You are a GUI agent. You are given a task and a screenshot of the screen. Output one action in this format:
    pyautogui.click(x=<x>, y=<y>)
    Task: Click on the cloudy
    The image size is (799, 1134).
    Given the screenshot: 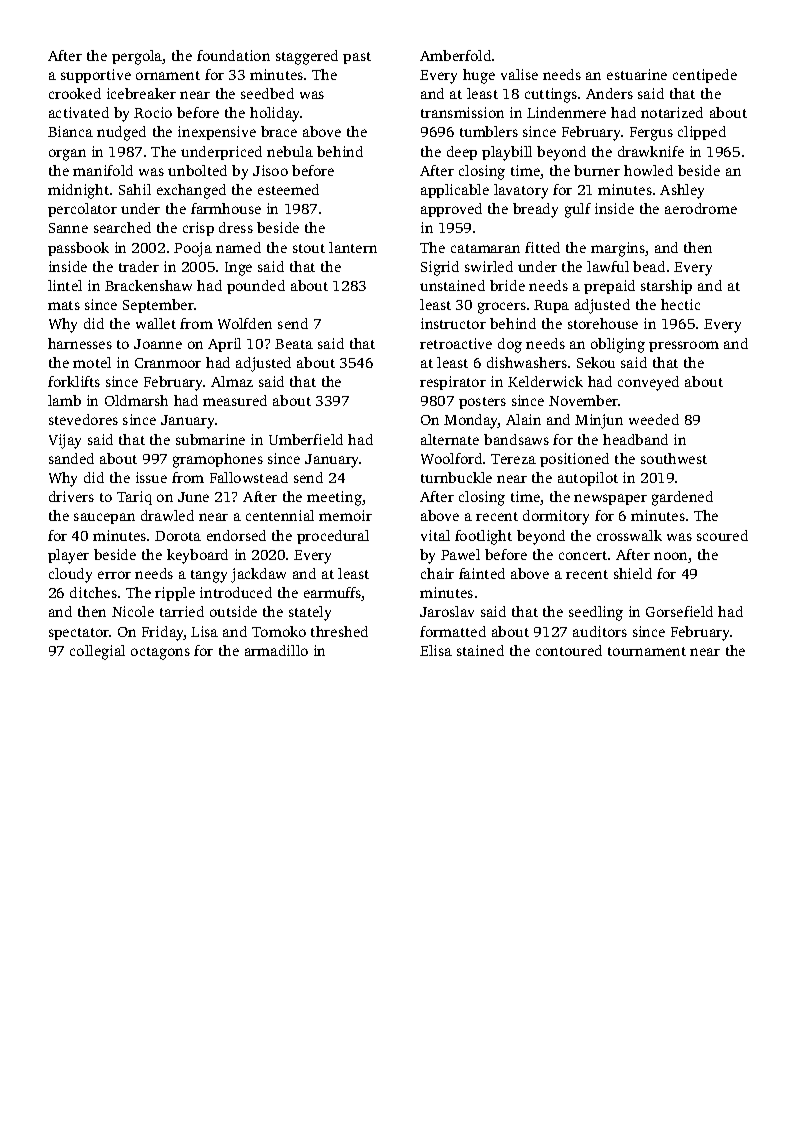 What is the action you would take?
    pyautogui.click(x=70, y=575)
